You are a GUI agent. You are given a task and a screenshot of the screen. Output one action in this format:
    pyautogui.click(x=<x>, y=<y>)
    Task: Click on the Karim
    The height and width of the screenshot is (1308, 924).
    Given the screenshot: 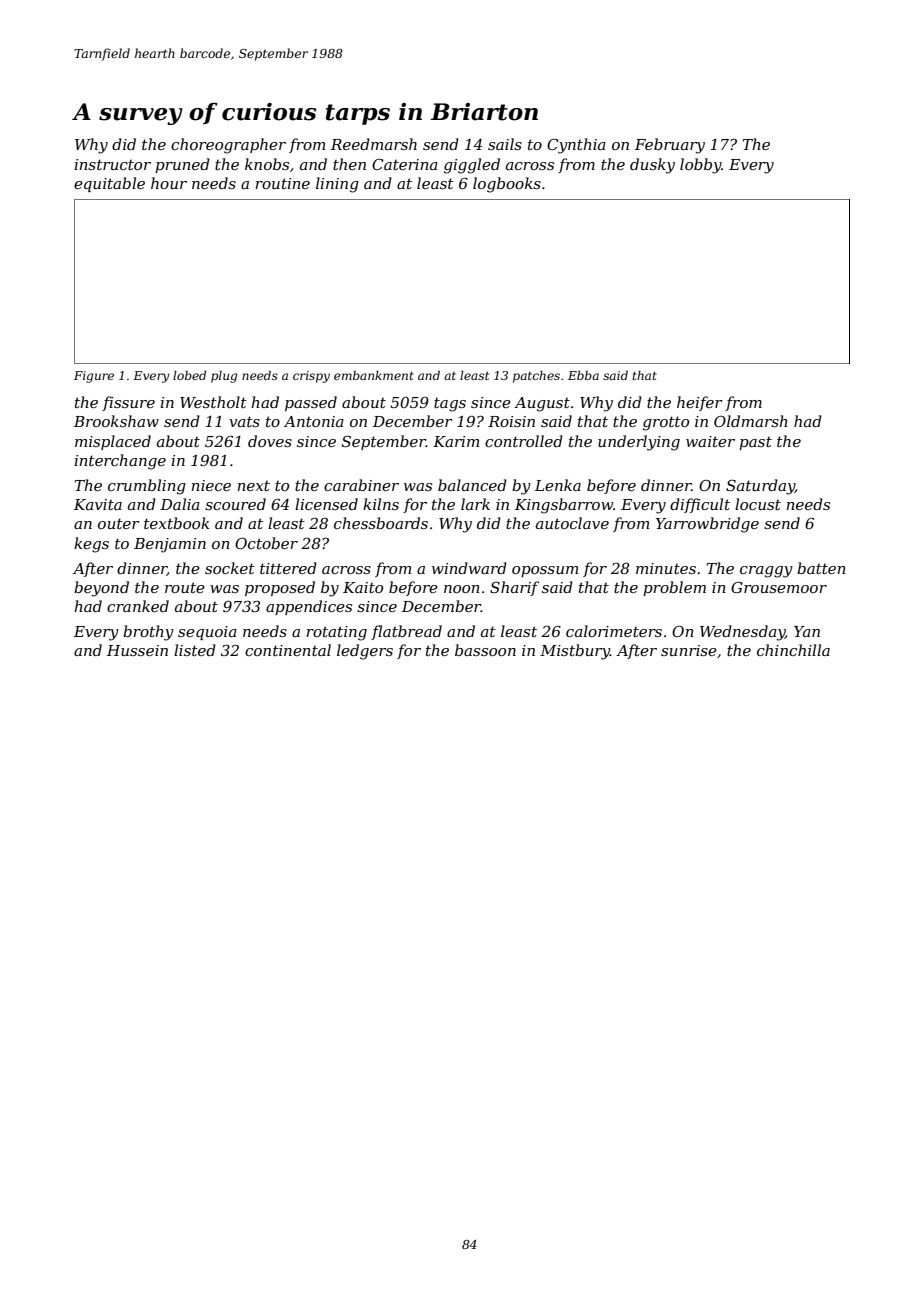 What is the action you would take?
    pyautogui.click(x=456, y=441)
